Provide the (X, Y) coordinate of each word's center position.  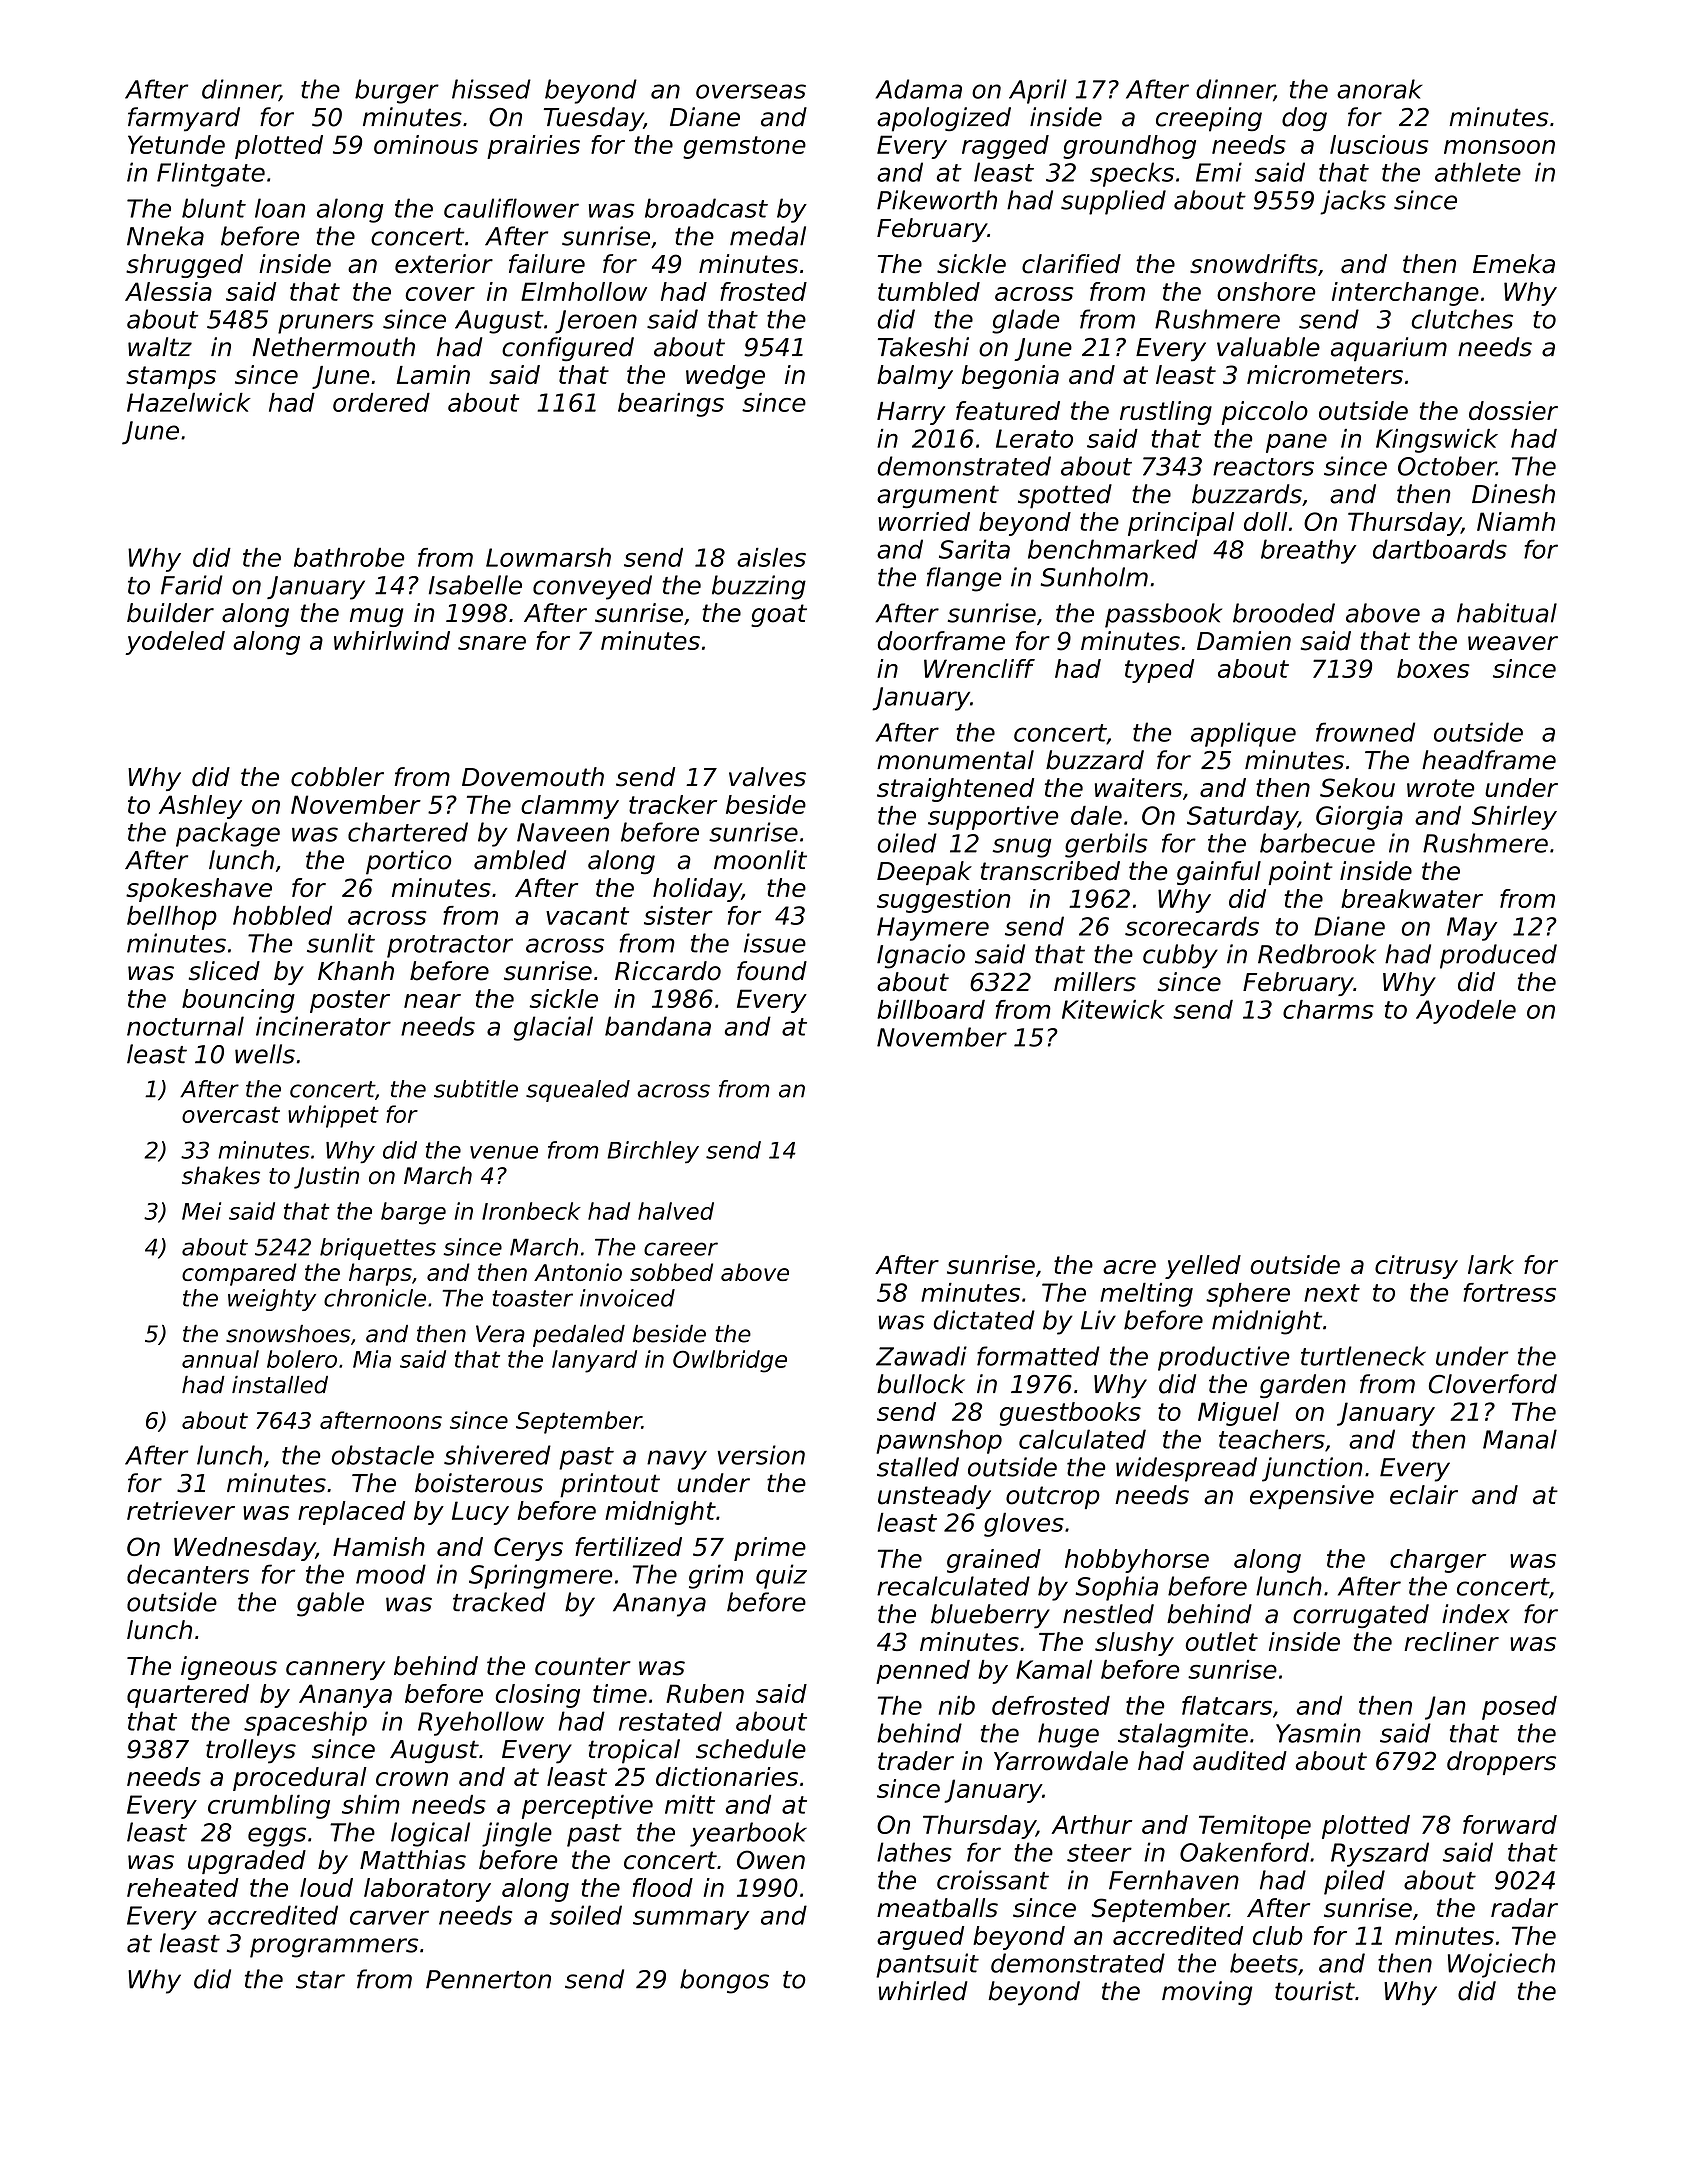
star (320, 1980)
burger (397, 91)
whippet (333, 1116)
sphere (1248, 1295)
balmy (915, 377)
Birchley (653, 1152)
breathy (1308, 551)
